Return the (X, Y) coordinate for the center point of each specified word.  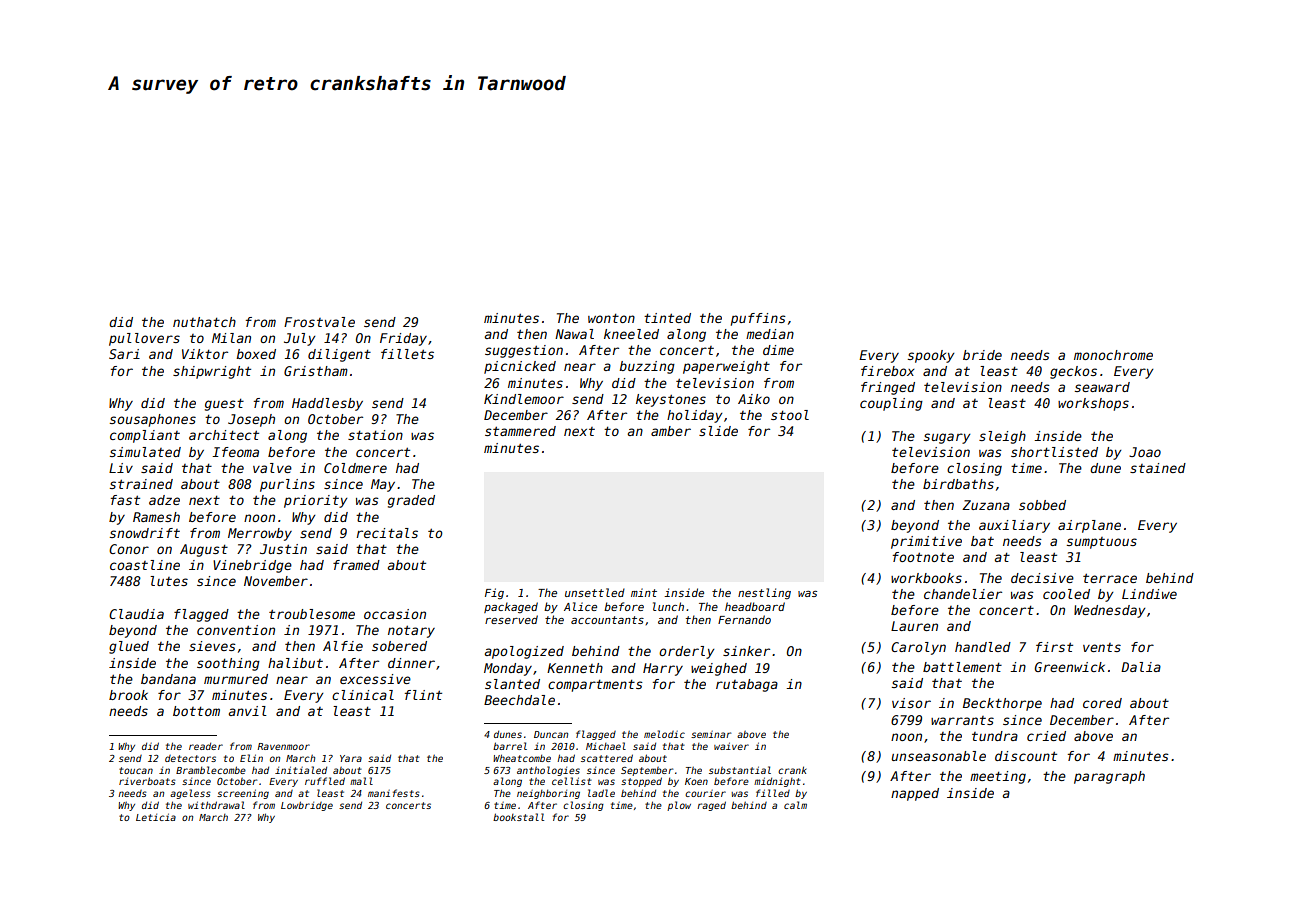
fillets (407, 354)
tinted (667, 318)
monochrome (1113, 355)
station (375, 435)
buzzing (647, 367)
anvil (248, 711)
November (276, 581)
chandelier (963, 594)
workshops (1093, 404)
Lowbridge (307, 806)
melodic (664, 734)
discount (1026, 756)
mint (644, 592)
